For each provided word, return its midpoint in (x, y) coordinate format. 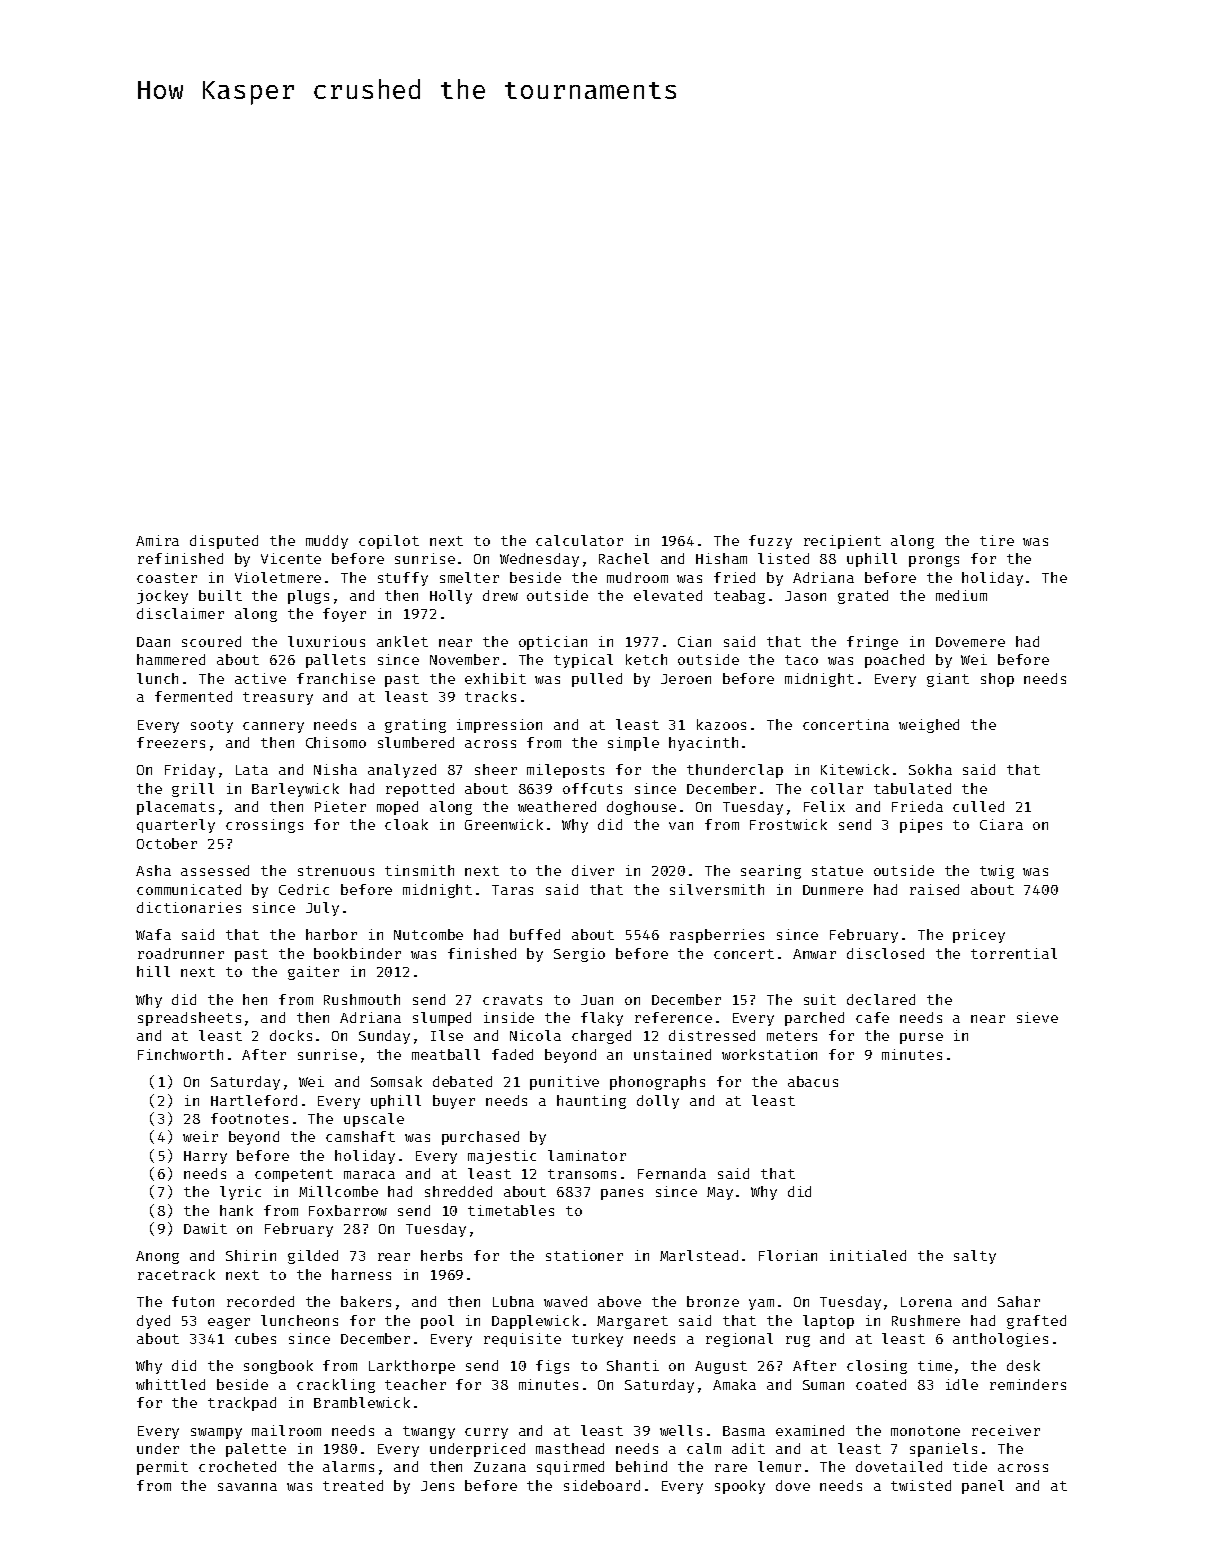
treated (353, 1485)
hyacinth (703, 744)
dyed (153, 1322)
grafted (1036, 1322)
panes (622, 1194)
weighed (929, 726)
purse (921, 1038)
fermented (193, 696)
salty (975, 1257)
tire (997, 540)
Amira (157, 540)
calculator (579, 540)
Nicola (535, 1035)
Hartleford (254, 1100)
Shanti (633, 1365)
